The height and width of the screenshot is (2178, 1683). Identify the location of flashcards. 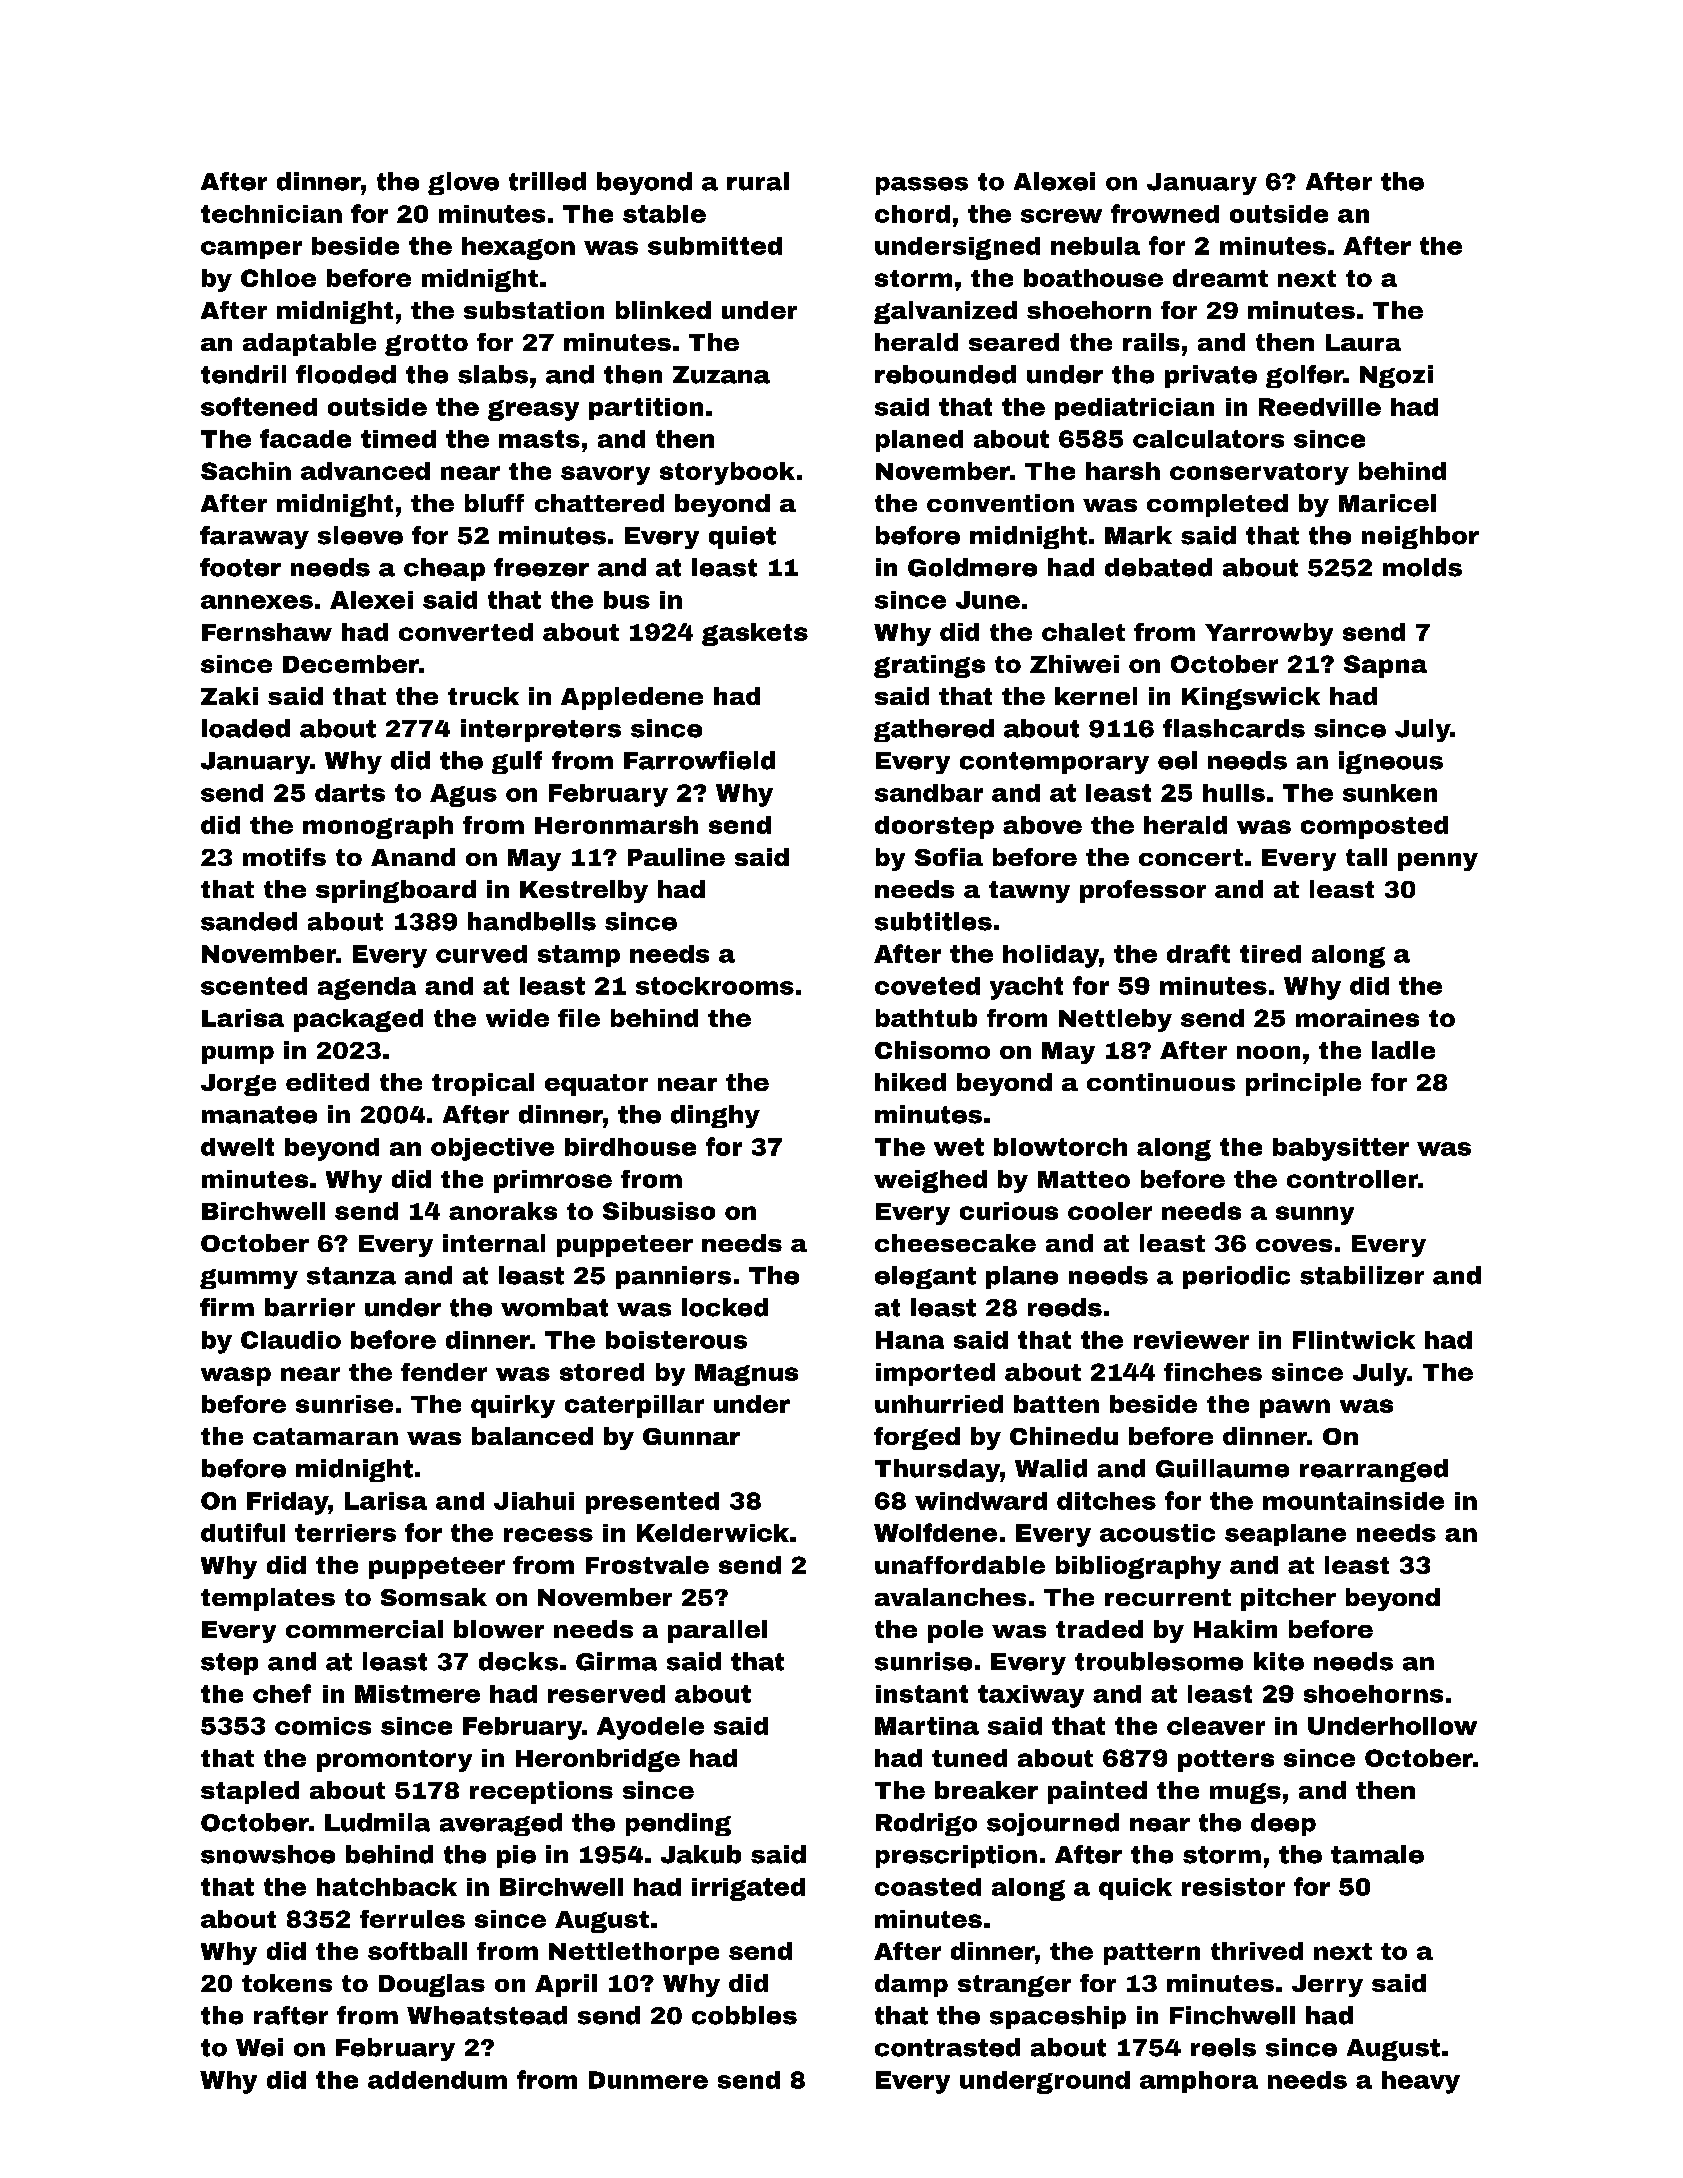
(1234, 728).
